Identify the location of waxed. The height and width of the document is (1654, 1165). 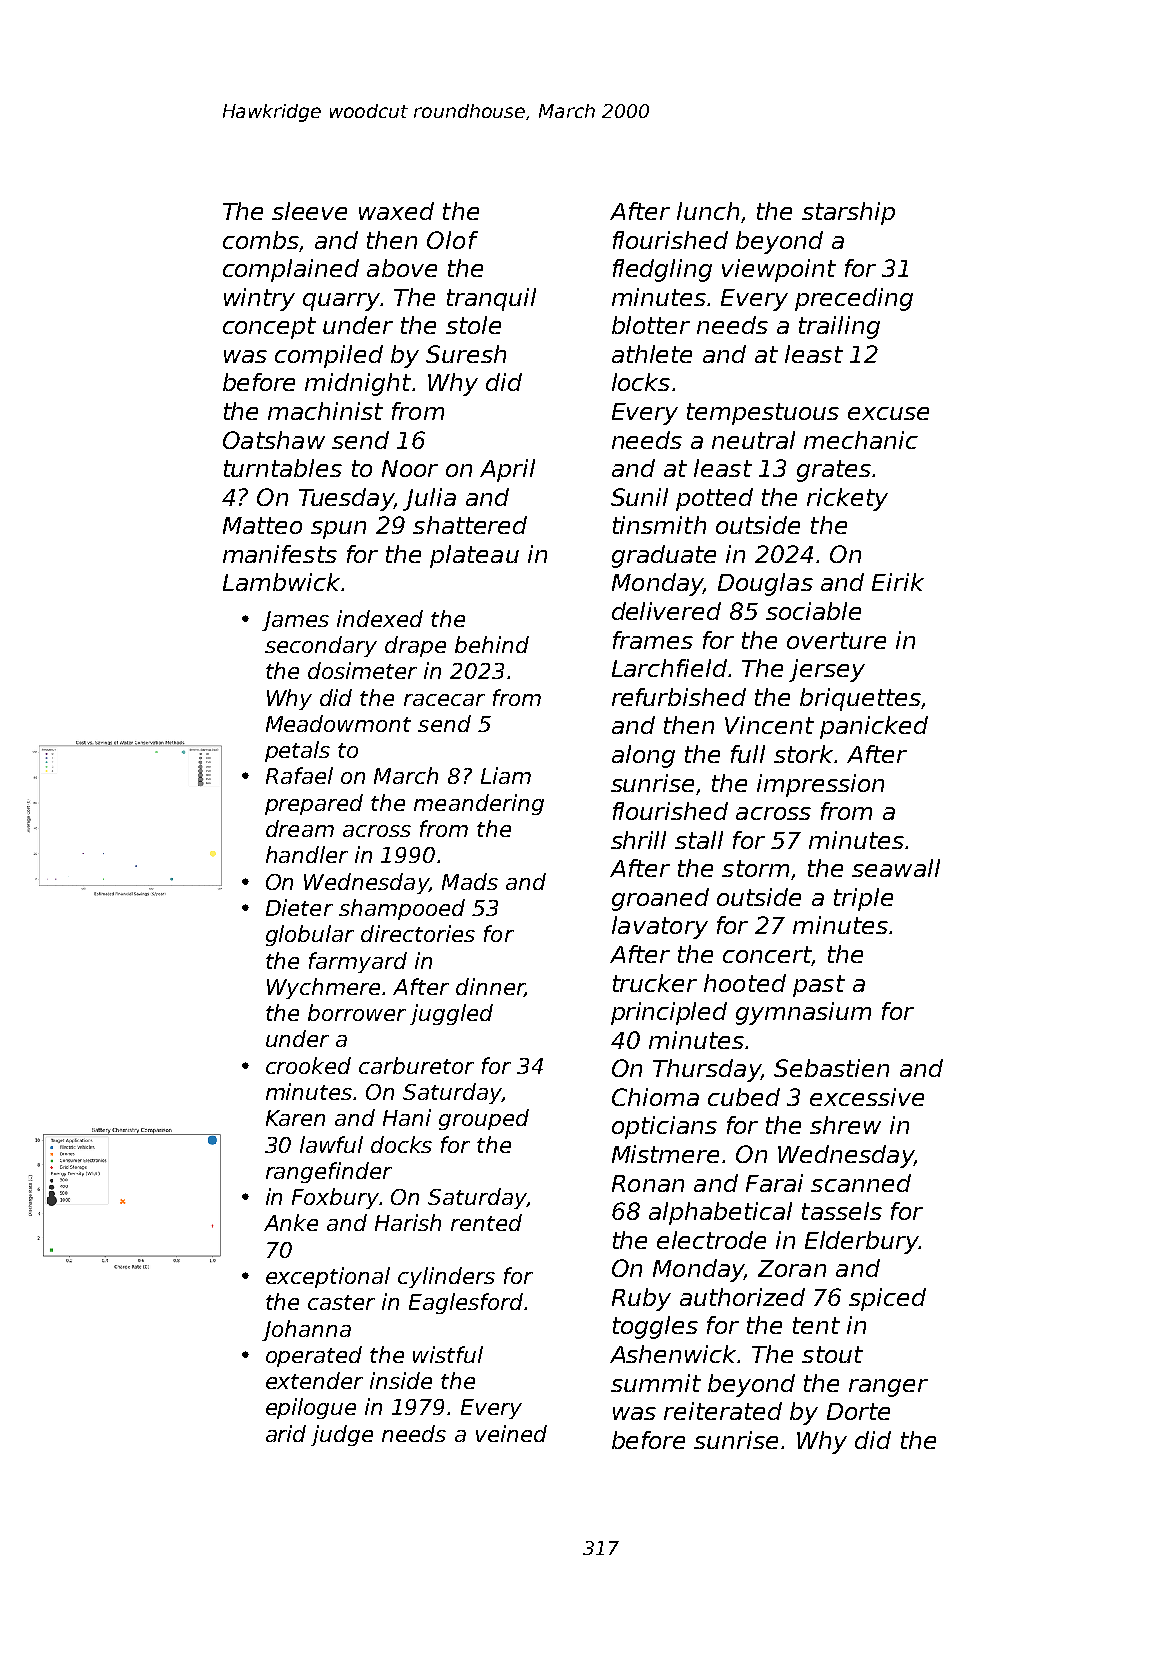
(396, 211).
